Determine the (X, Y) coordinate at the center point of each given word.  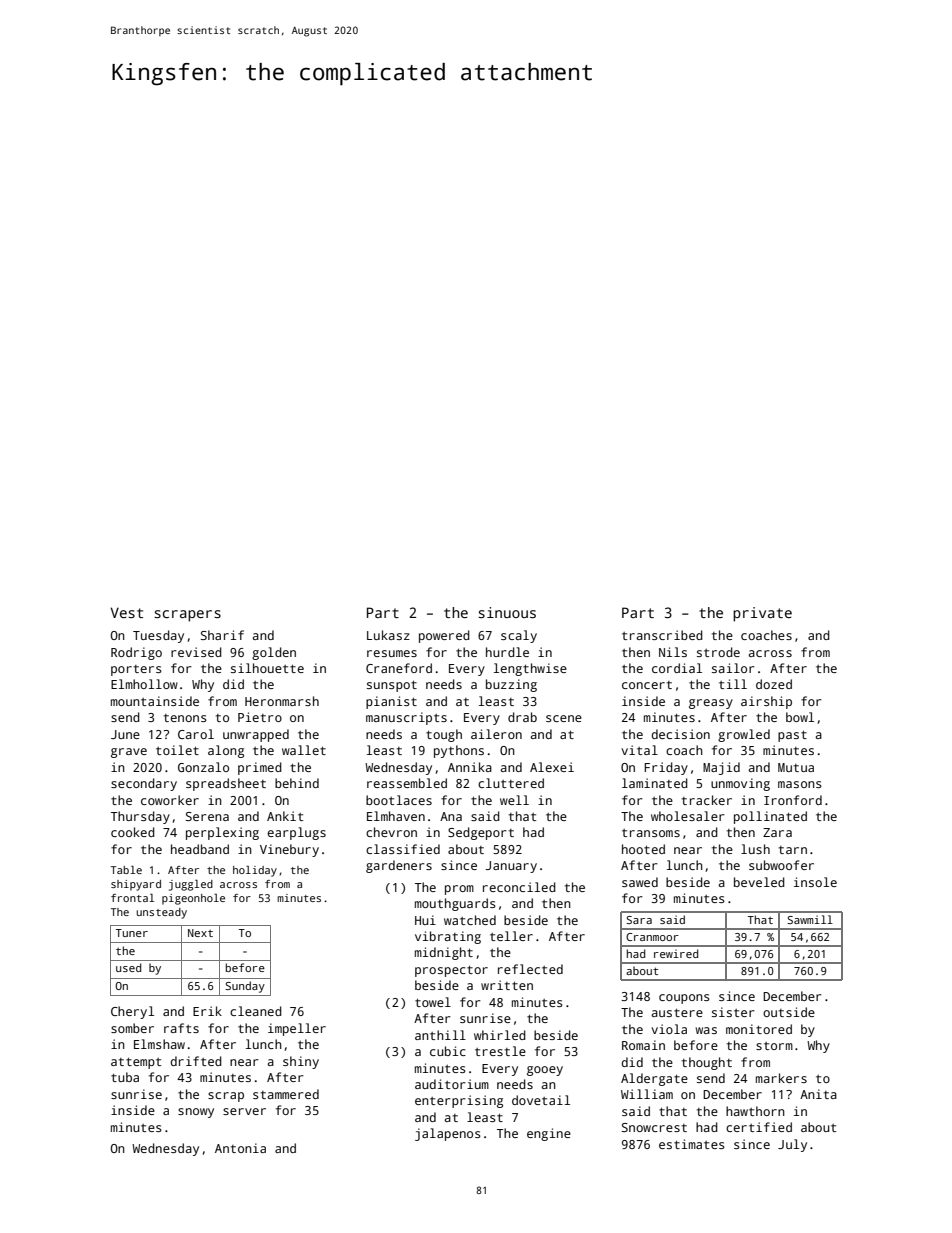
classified (403, 849)
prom (459, 890)
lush (755, 849)
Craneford (399, 668)
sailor (733, 668)
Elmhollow (144, 684)
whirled (500, 1035)
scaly (519, 636)
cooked (133, 832)
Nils (673, 652)
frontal (132, 898)
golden (274, 653)
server (244, 1111)
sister (733, 1012)
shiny (301, 1062)
